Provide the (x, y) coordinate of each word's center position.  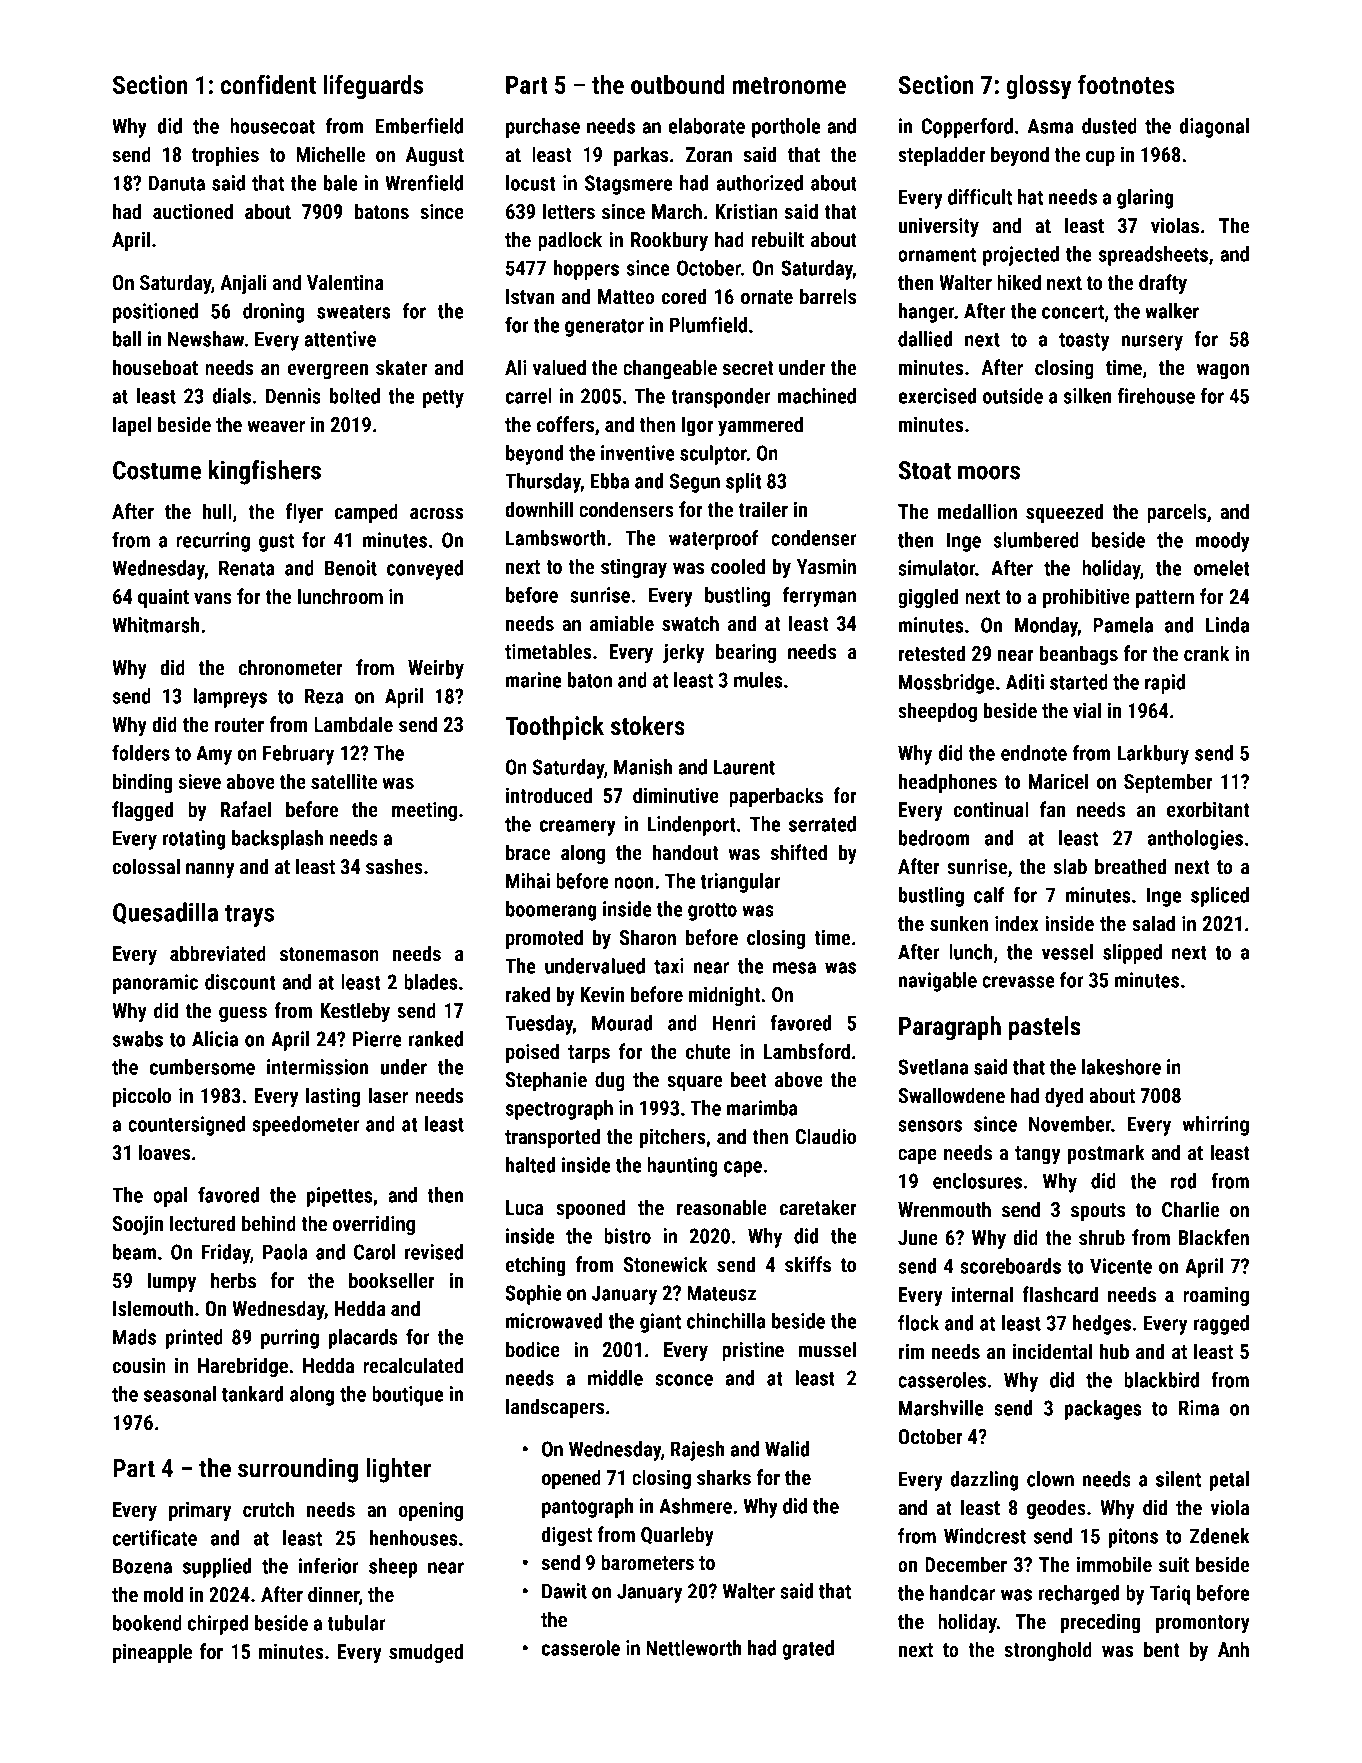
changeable (670, 369)
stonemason (329, 954)
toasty (1084, 342)
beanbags (1079, 655)
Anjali (243, 284)
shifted (799, 852)
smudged (426, 1653)
